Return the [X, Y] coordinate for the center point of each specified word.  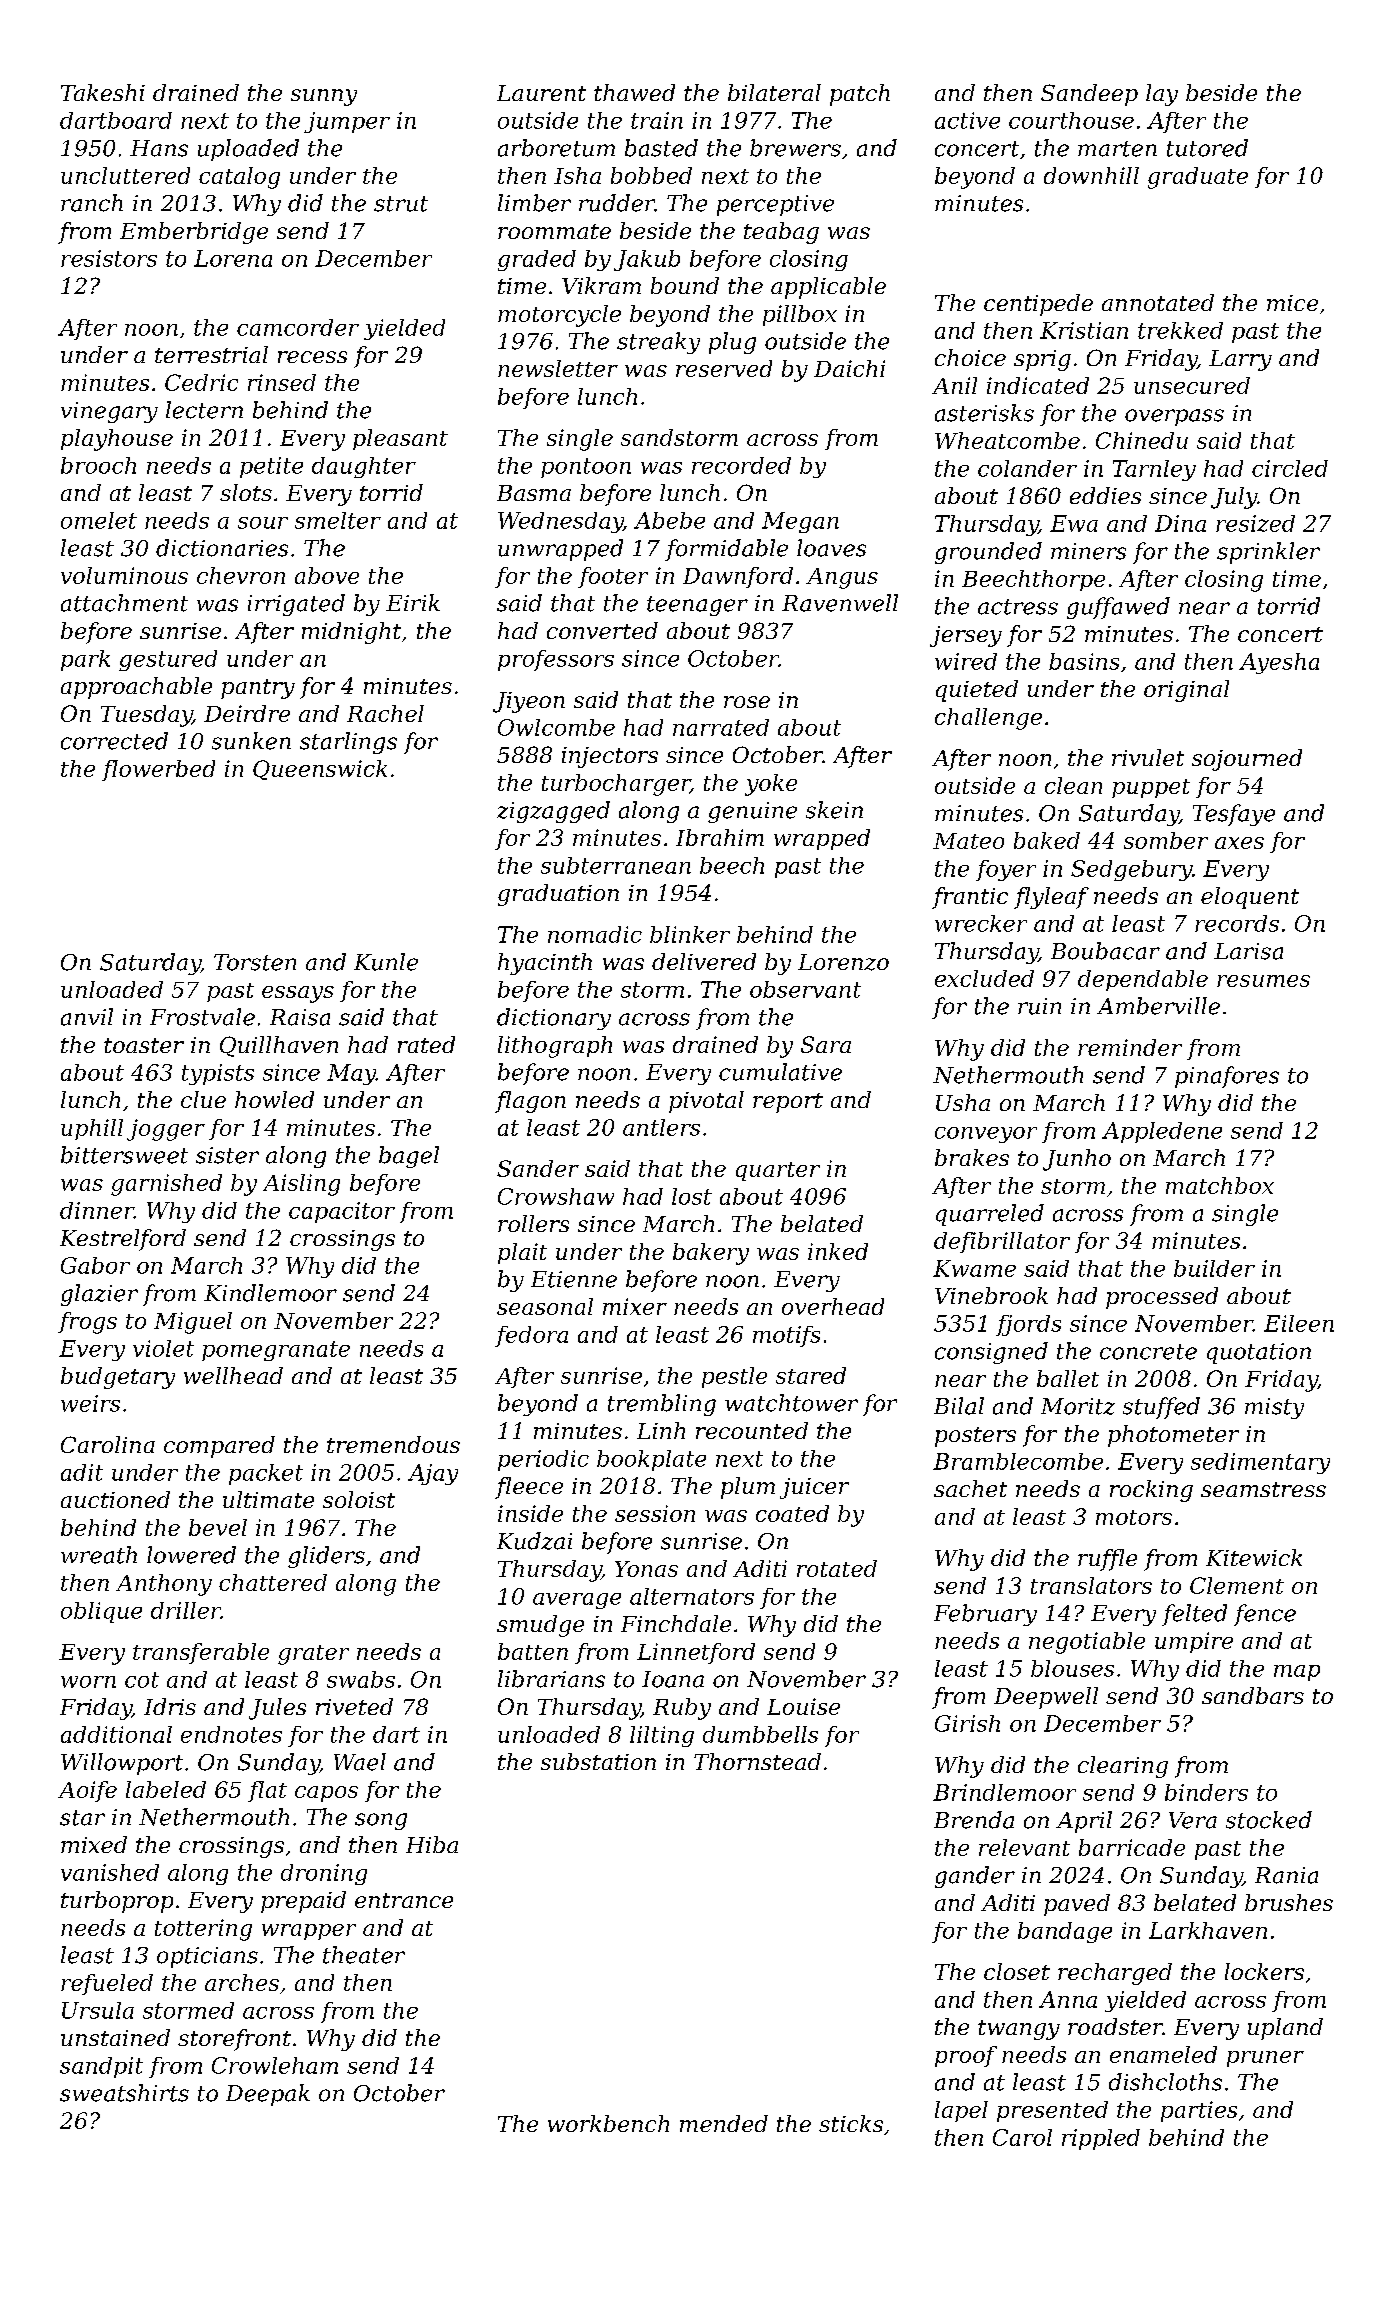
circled [1290, 468]
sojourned [1247, 760]
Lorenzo [843, 962]
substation [598, 1761]
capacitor [342, 1212]
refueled [107, 1984]
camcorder [298, 327]
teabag [781, 233]
